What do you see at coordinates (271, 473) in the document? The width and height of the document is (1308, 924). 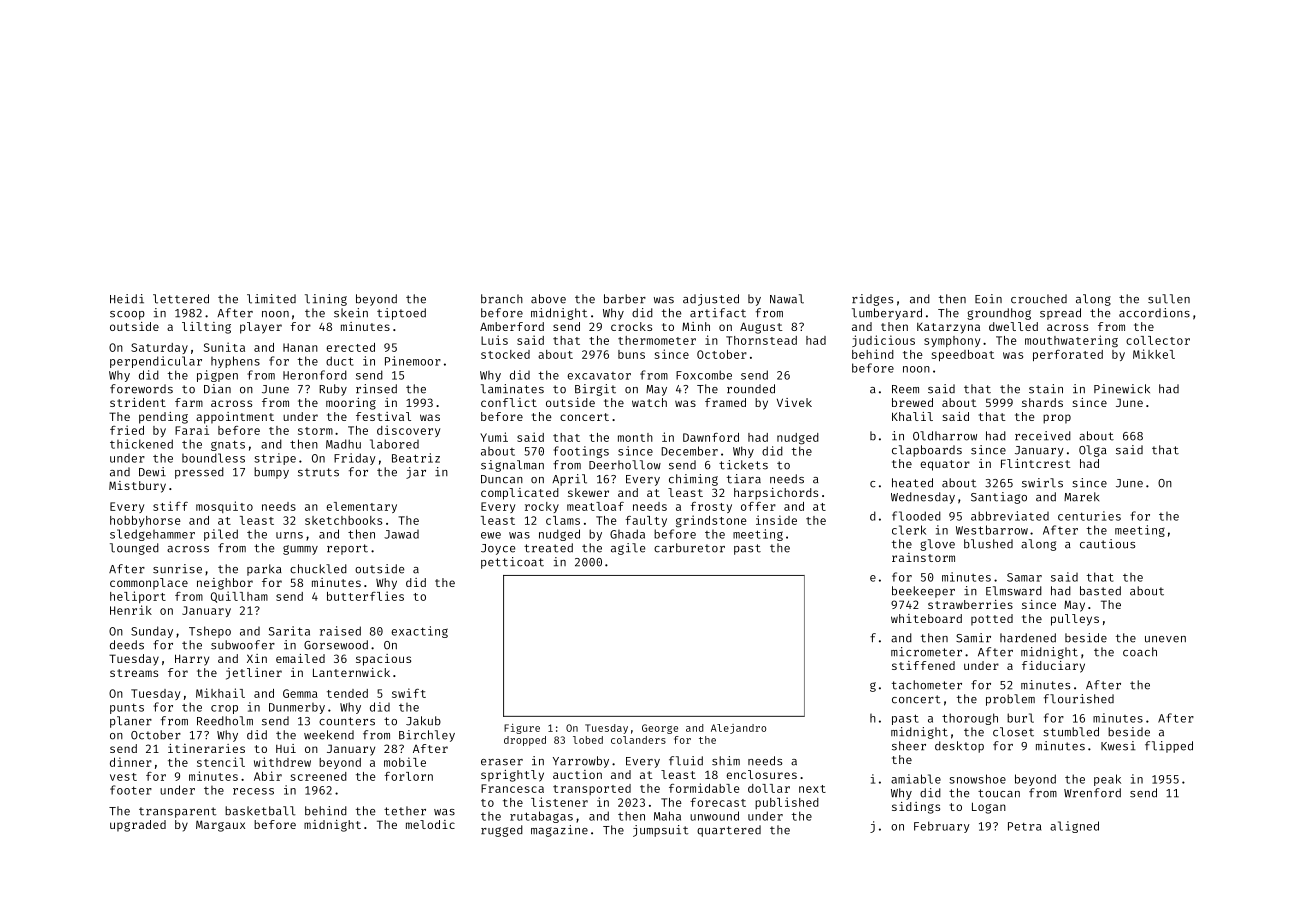 I see `bumpy` at bounding box center [271, 473].
